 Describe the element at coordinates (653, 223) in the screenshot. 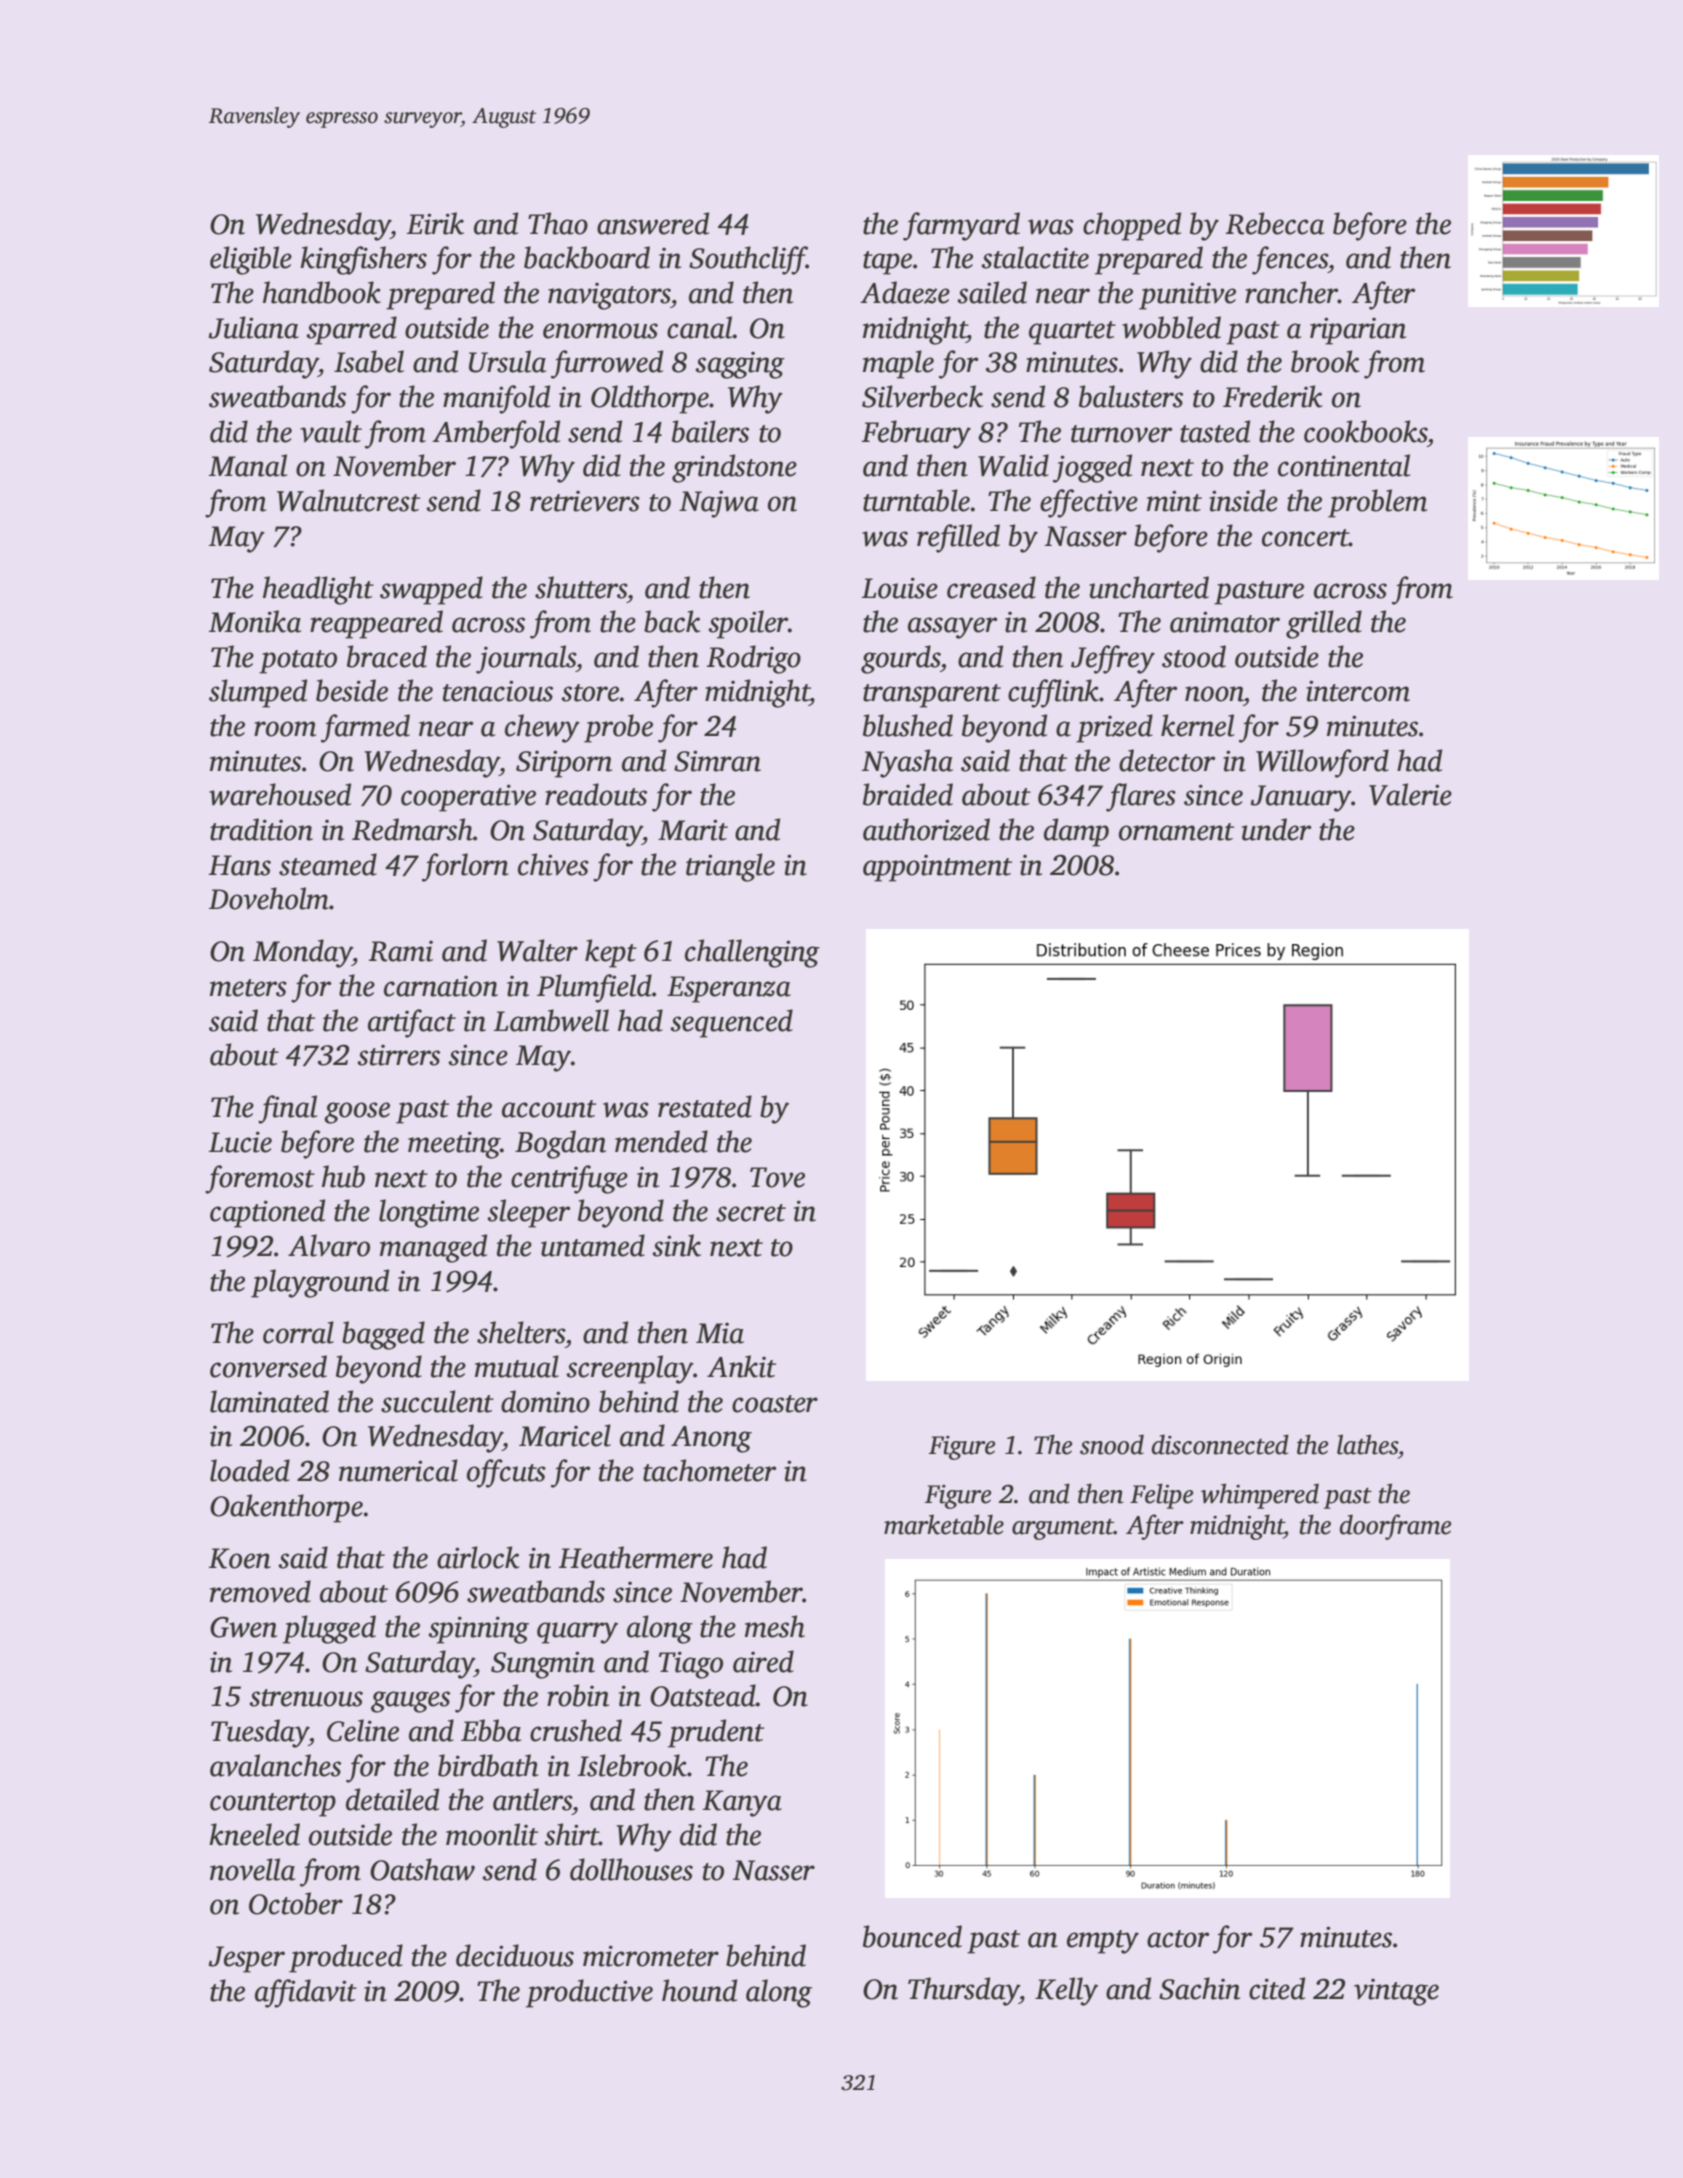

I see `answered` at that location.
